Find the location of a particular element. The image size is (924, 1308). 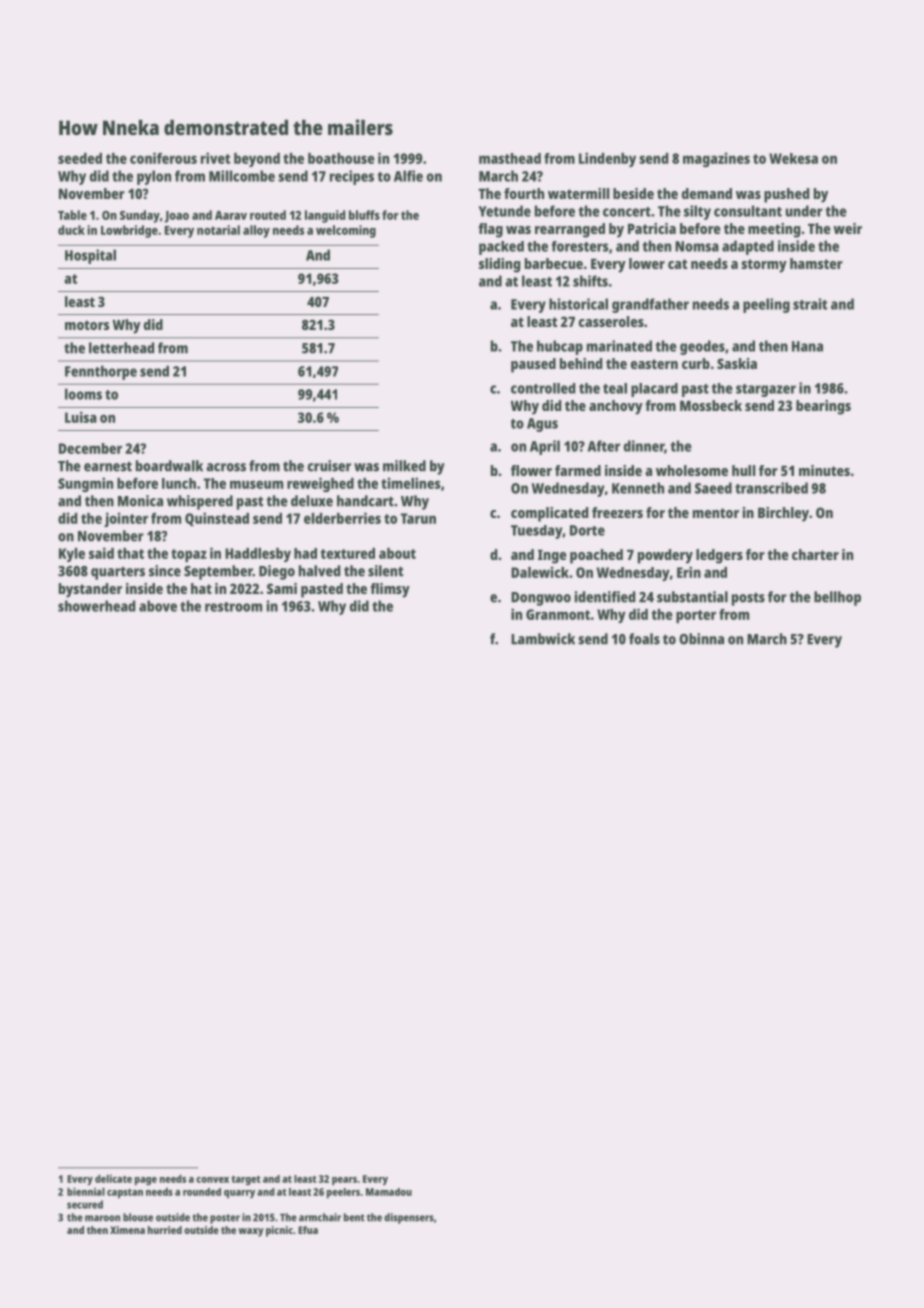

beyond is located at coordinates (257, 160).
